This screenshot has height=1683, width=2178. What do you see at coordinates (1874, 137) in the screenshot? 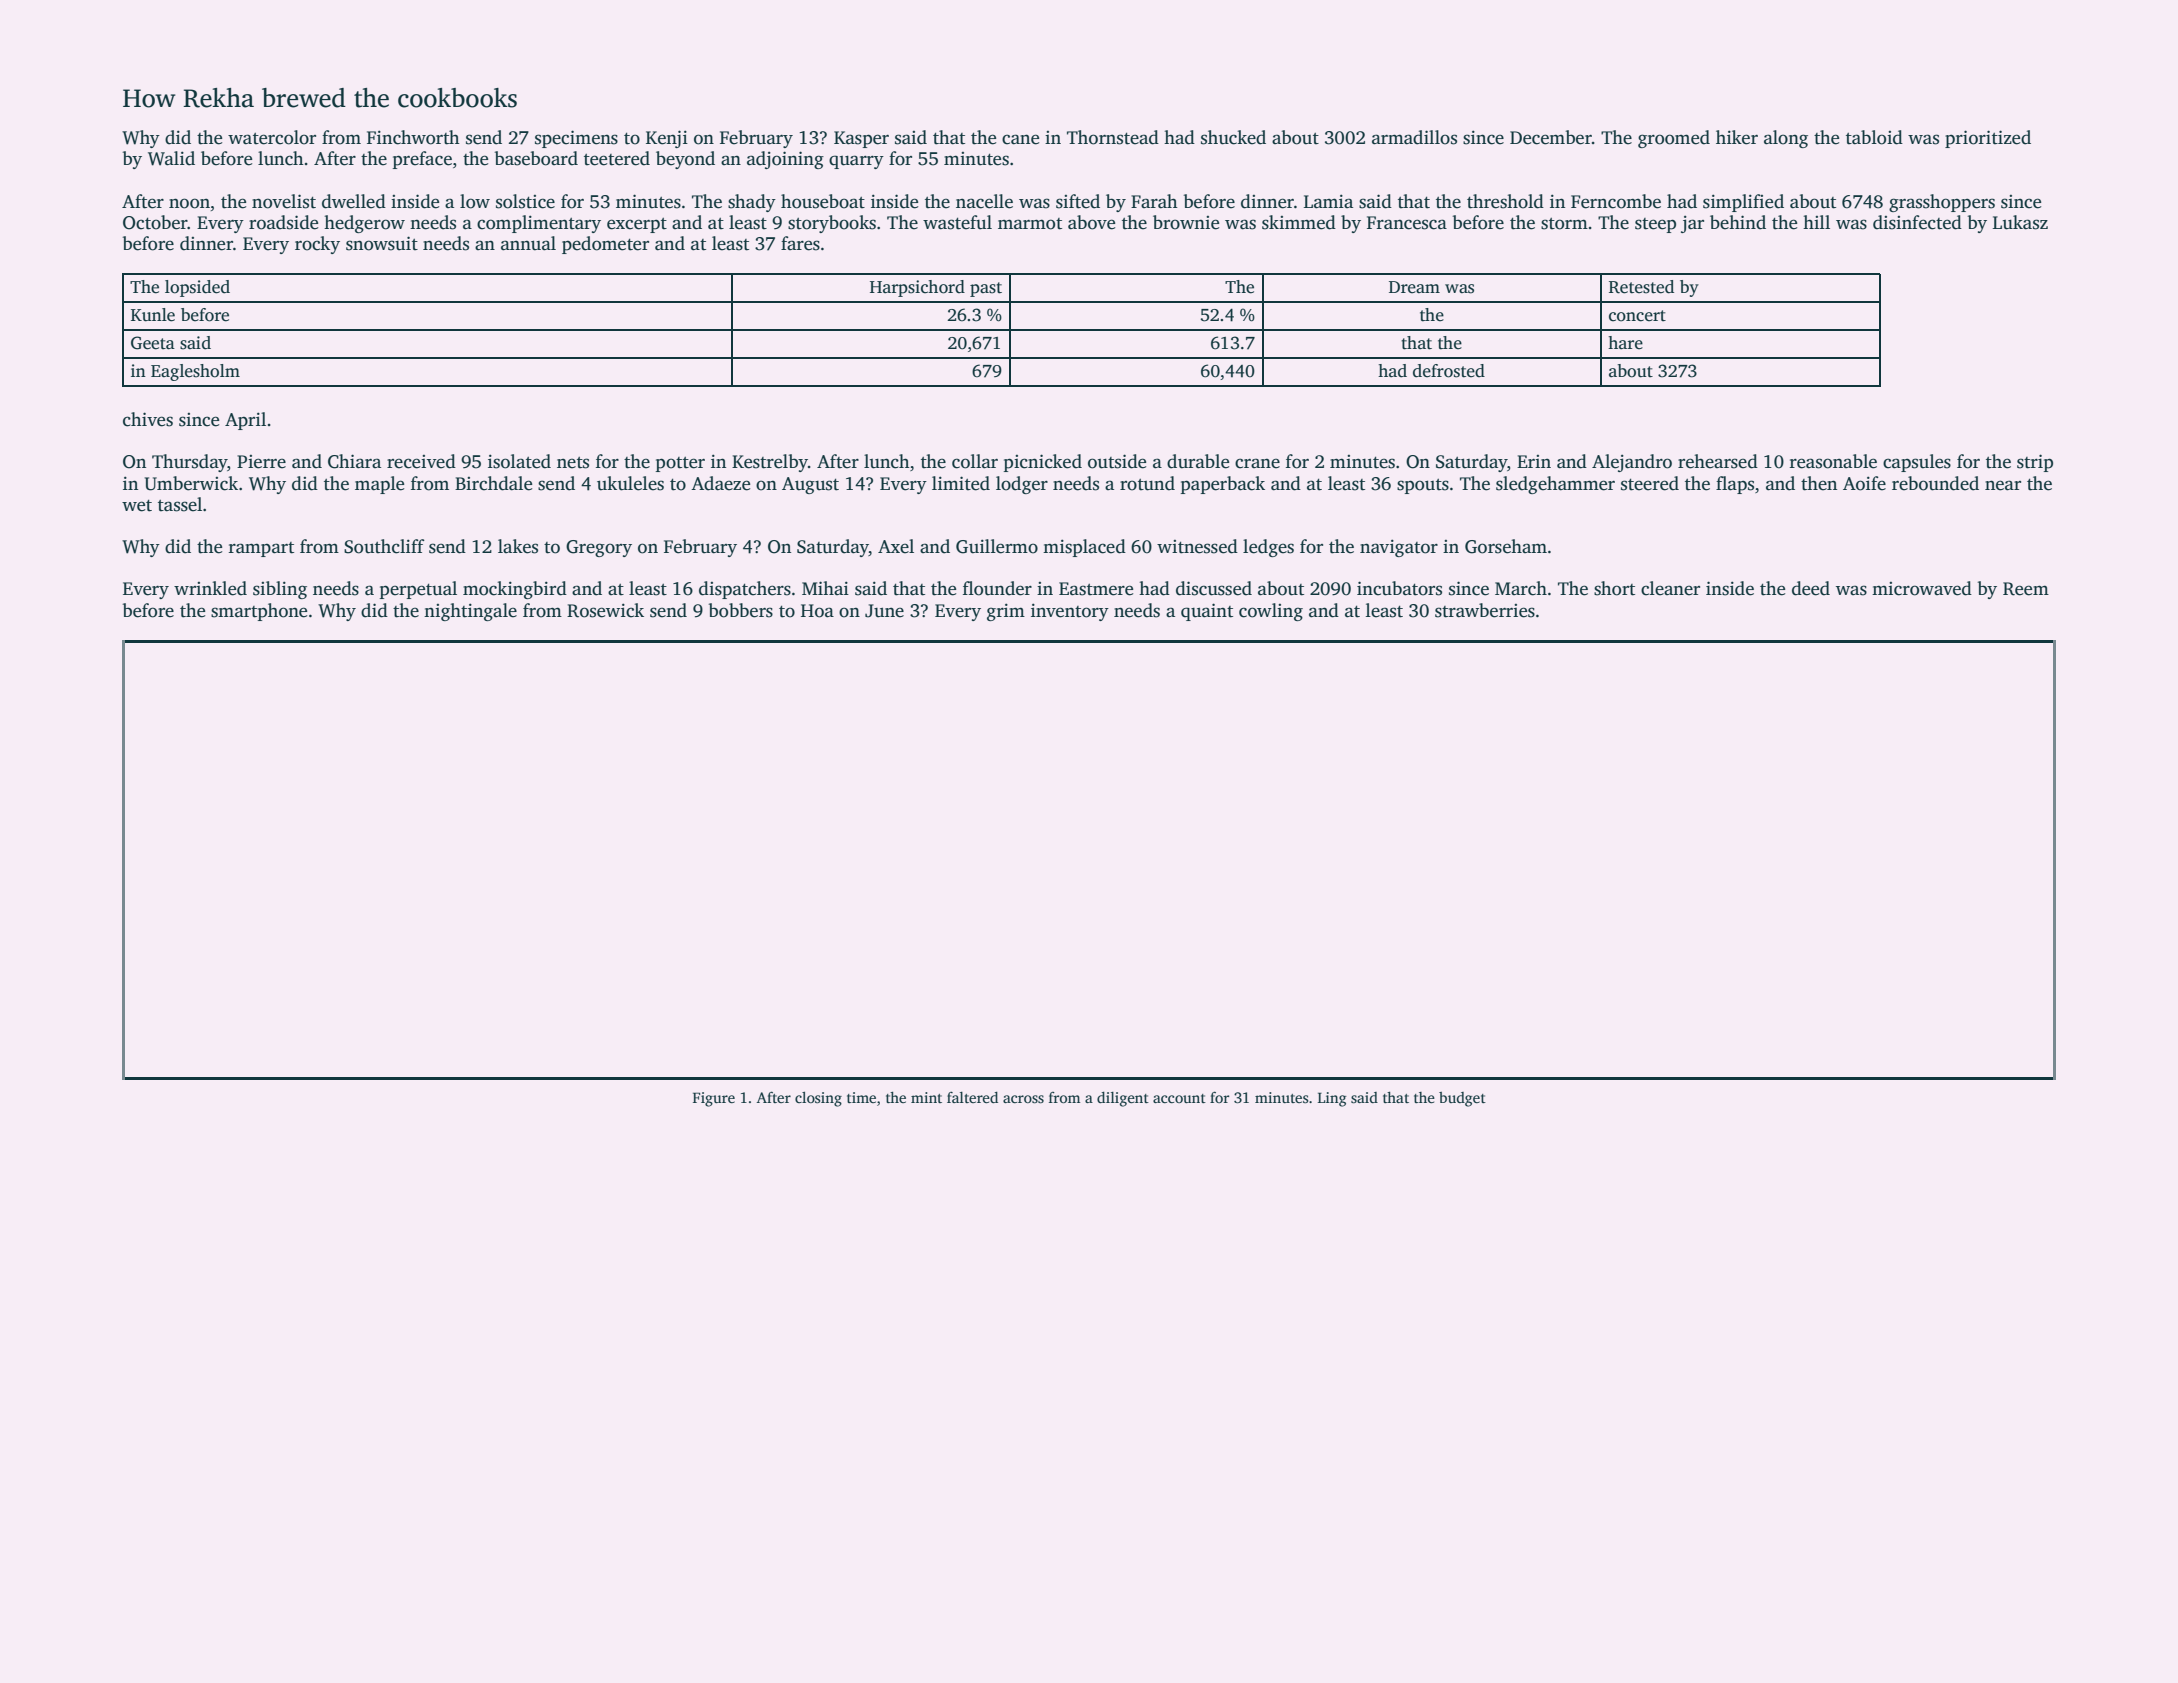
I see `tabloid` at bounding box center [1874, 137].
